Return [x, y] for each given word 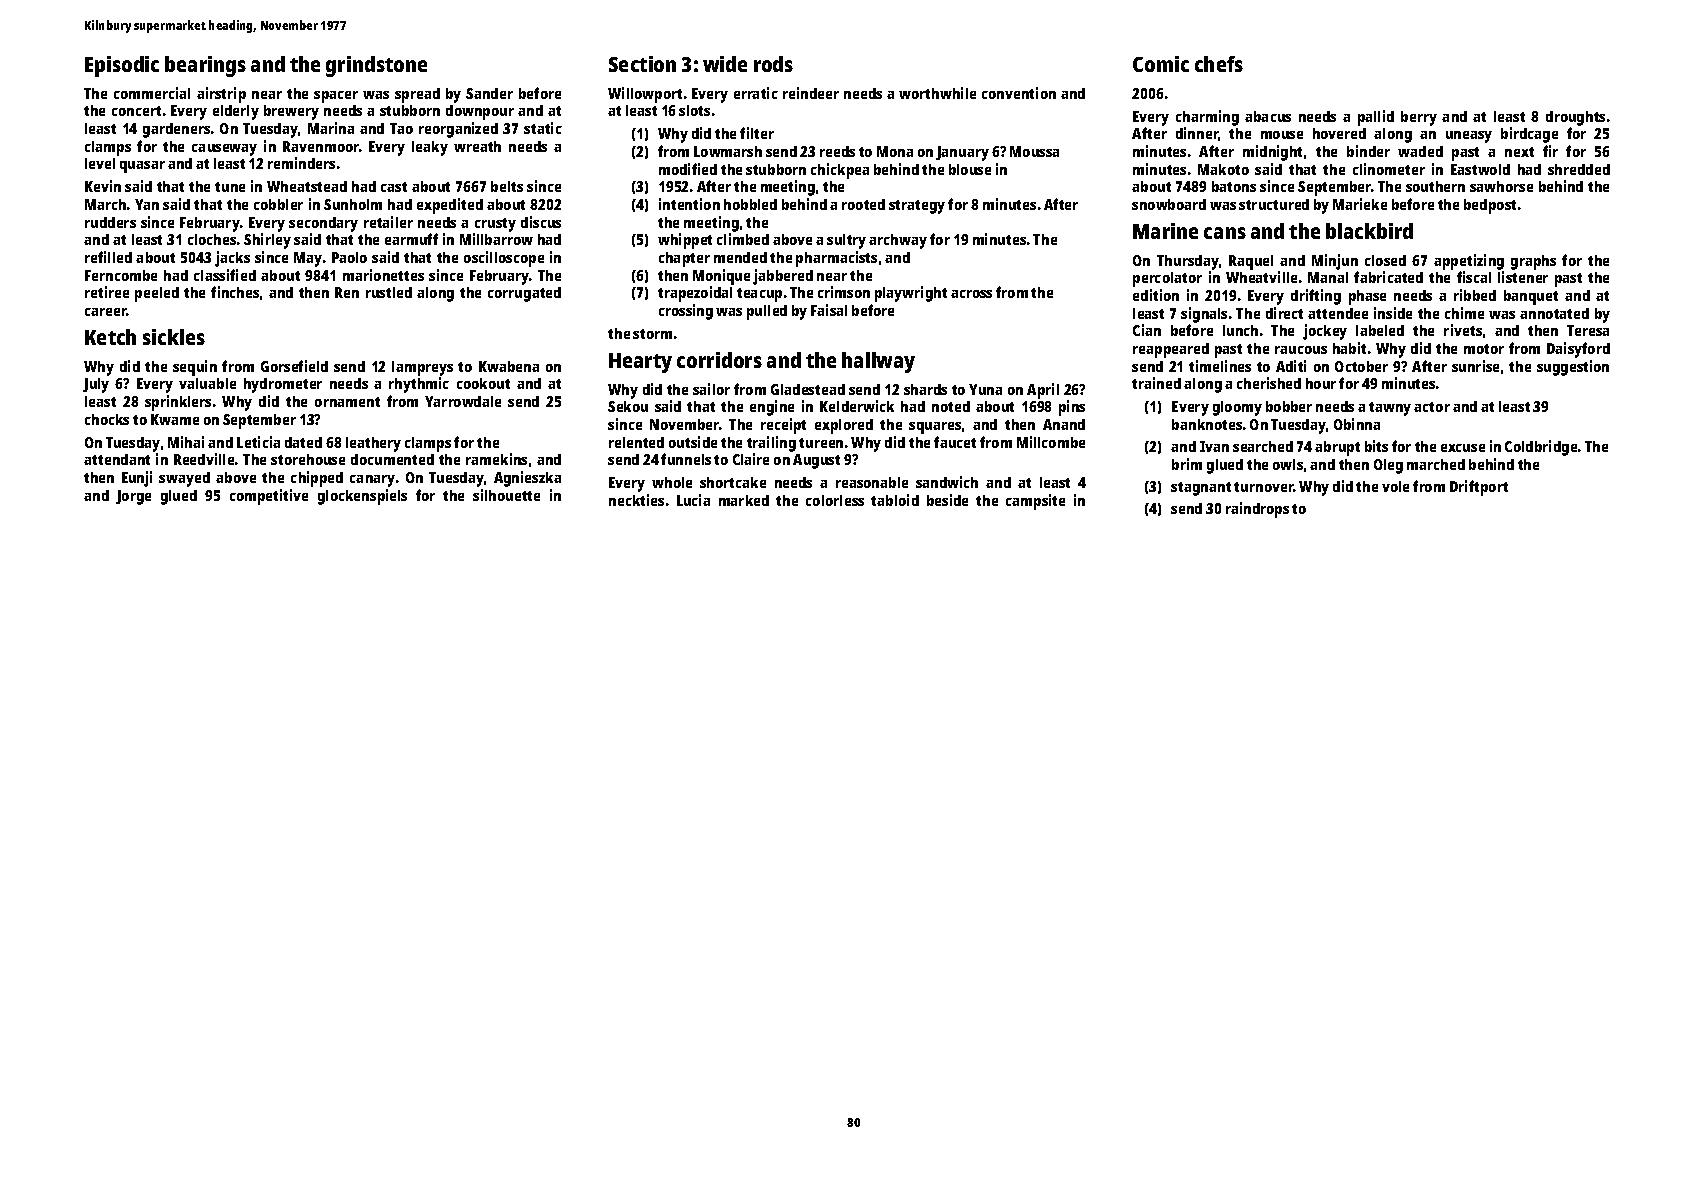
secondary [323, 224]
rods [773, 64]
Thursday [1188, 262]
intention [689, 204]
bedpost [1490, 206]
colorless [835, 500]
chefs [1219, 64]
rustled [389, 292]
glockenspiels [362, 497]
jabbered [783, 277]
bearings [205, 66]
